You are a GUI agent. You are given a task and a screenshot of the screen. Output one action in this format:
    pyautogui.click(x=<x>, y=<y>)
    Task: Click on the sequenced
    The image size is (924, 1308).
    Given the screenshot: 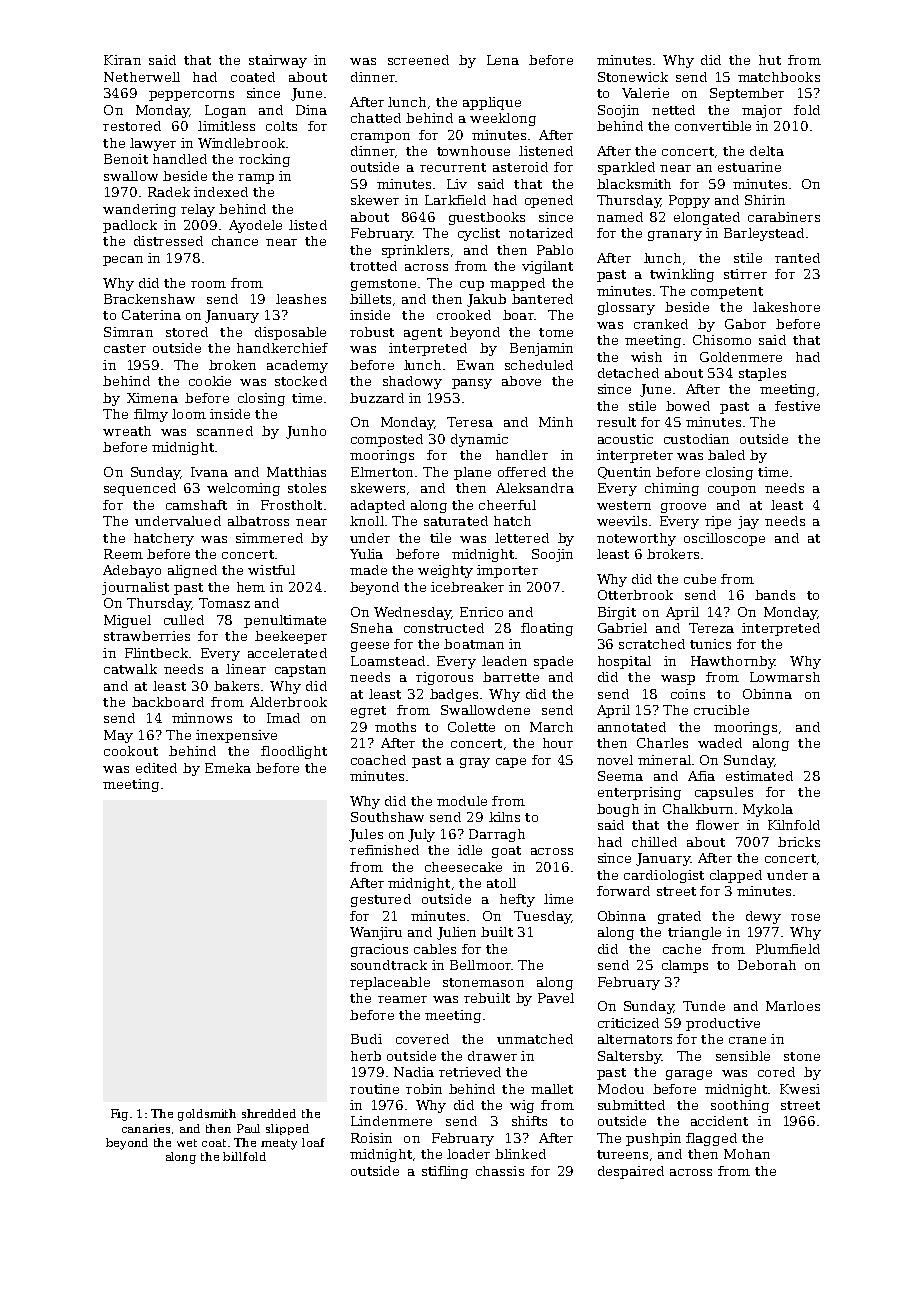 What is the action you would take?
    pyautogui.click(x=140, y=489)
